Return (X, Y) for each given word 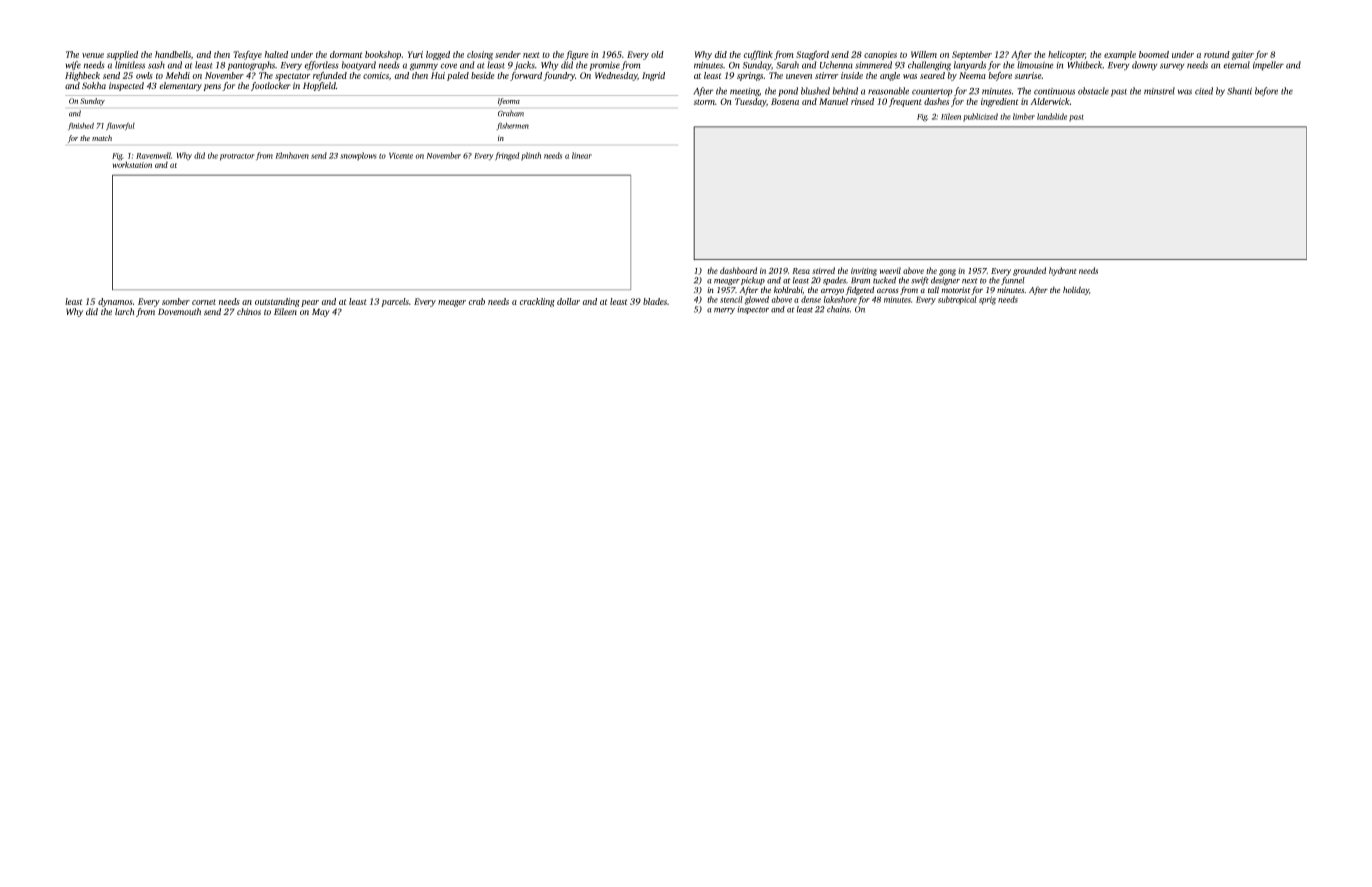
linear (582, 155)
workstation (132, 164)
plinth (531, 156)
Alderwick (1050, 101)
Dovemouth (179, 311)
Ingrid (653, 76)
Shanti (1239, 91)
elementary (180, 86)
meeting (745, 92)
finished (81, 126)
